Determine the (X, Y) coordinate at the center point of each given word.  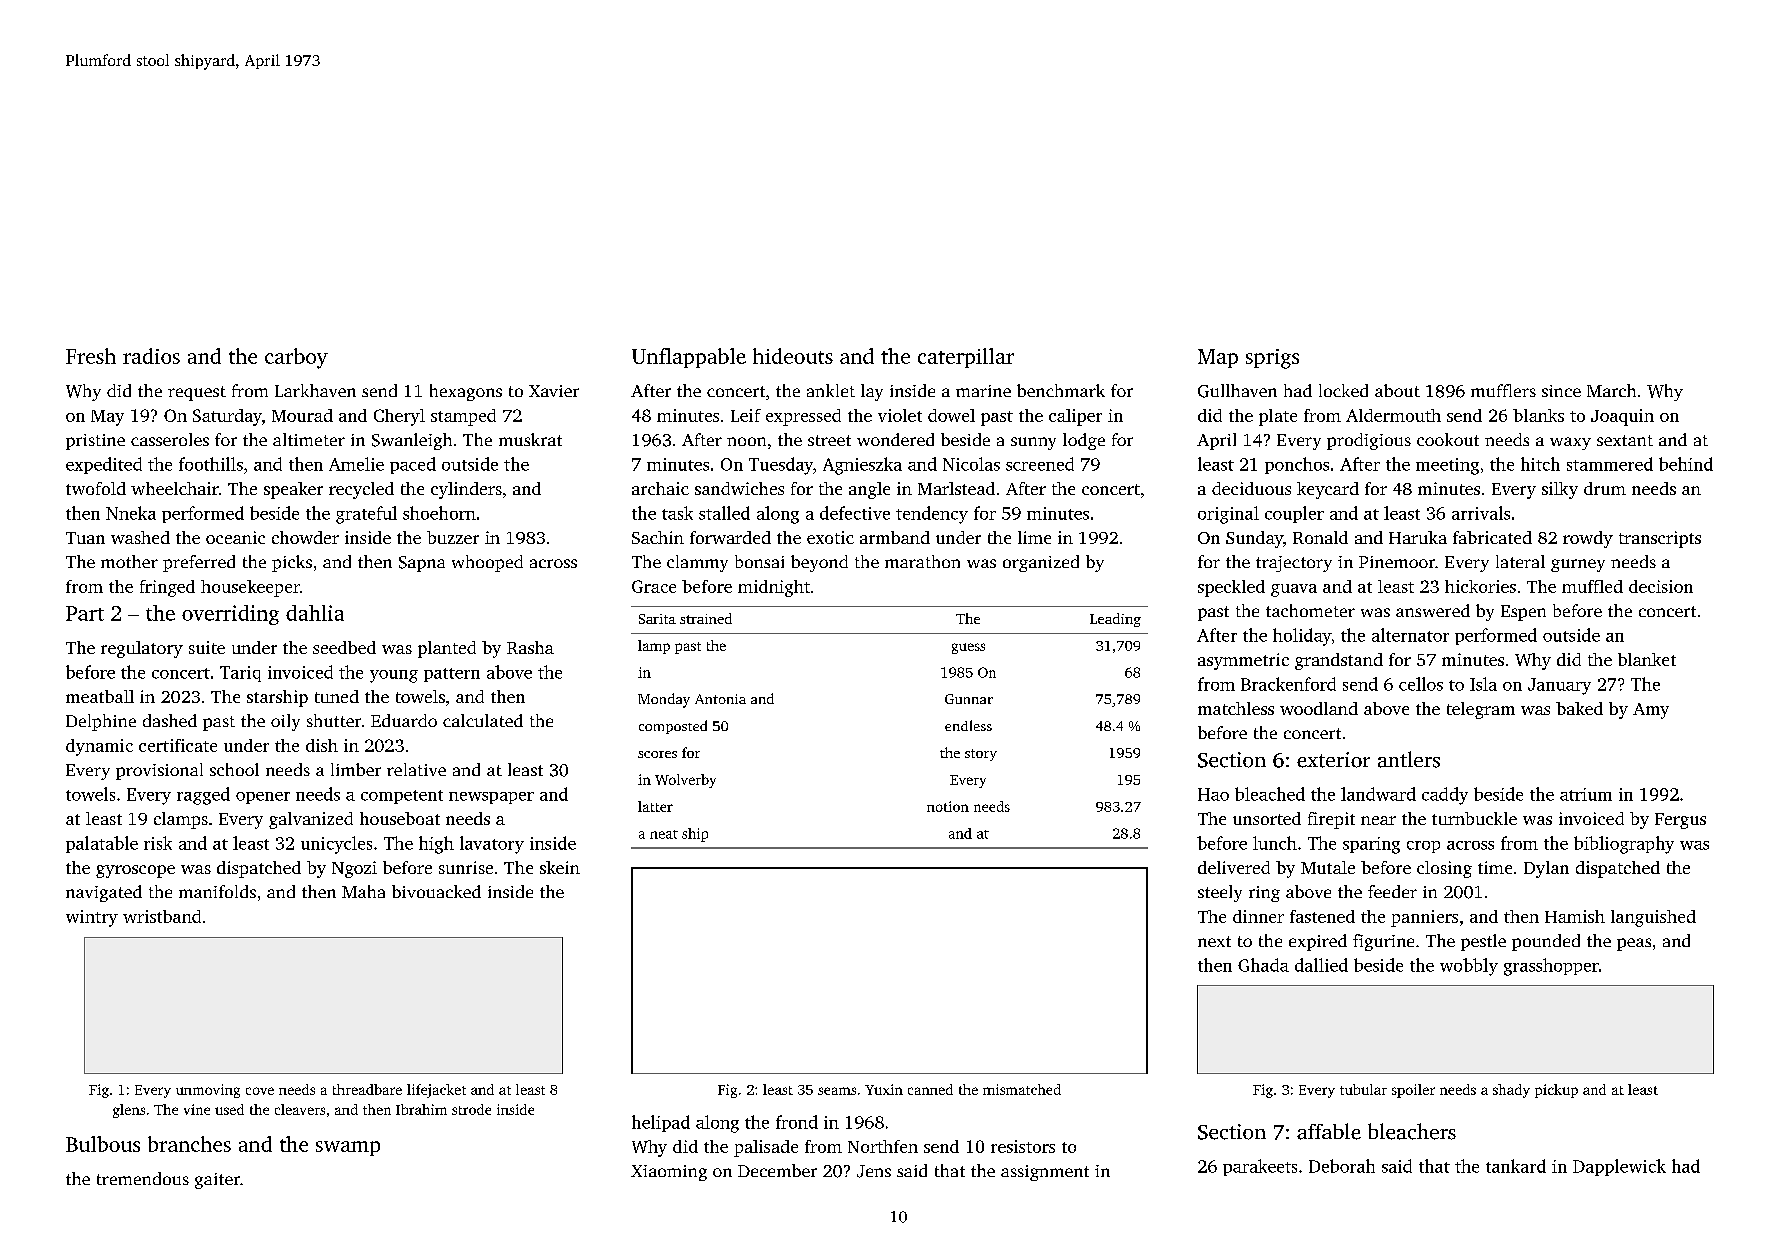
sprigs (1272, 359)
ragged (203, 796)
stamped (463, 417)
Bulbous (103, 1144)
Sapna (422, 564)
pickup (1556, 1091)
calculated (483, 720)
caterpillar (966, 358)
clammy (697, 563)
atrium (1586, 794)
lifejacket (436, 1091)
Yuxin (884, 1089)
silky (1560, 490)
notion (948, 806)
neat (664, 834)
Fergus (1680, 821)
